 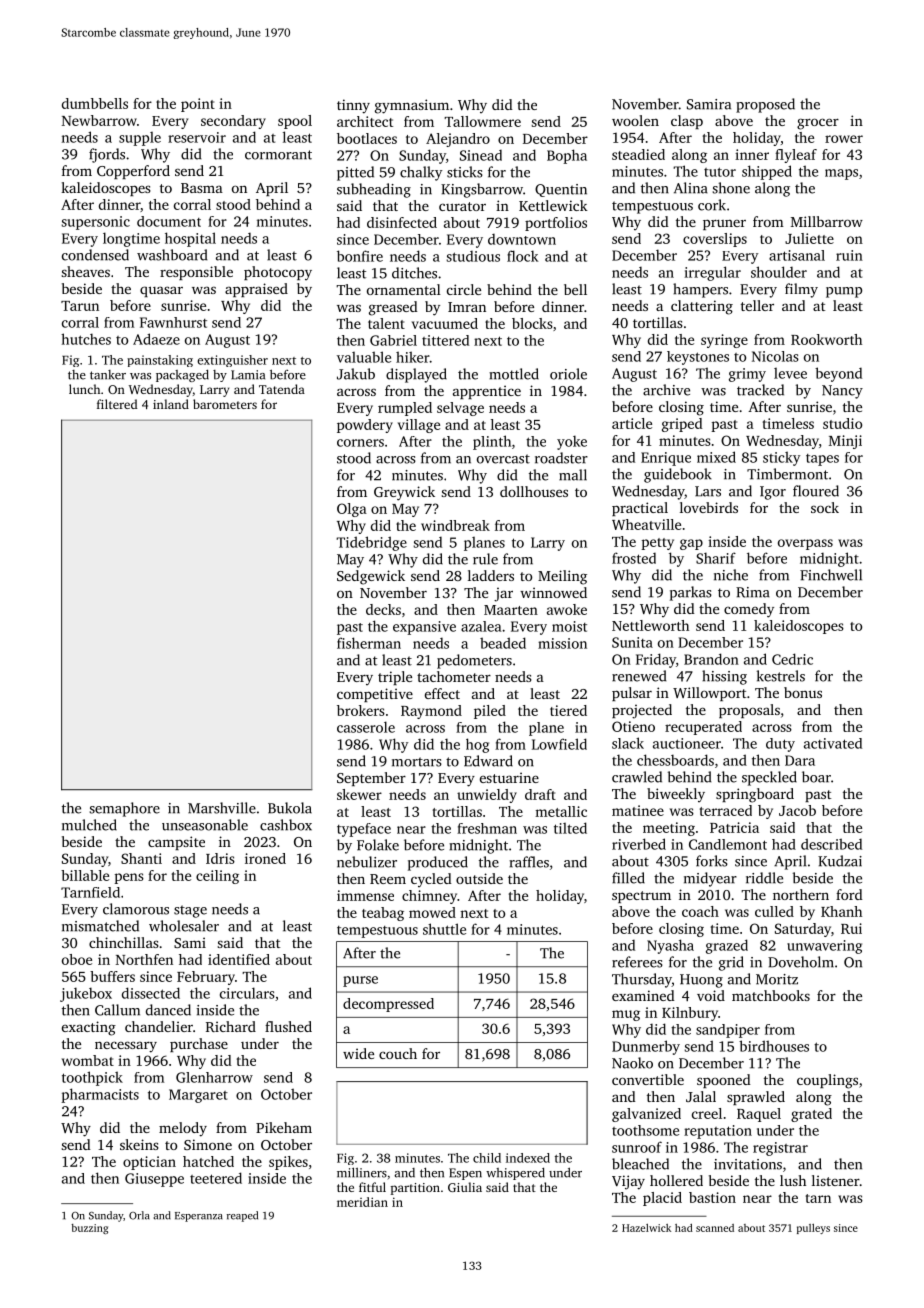 I want to click on pharmacists, so click(x=100, y=1095).
